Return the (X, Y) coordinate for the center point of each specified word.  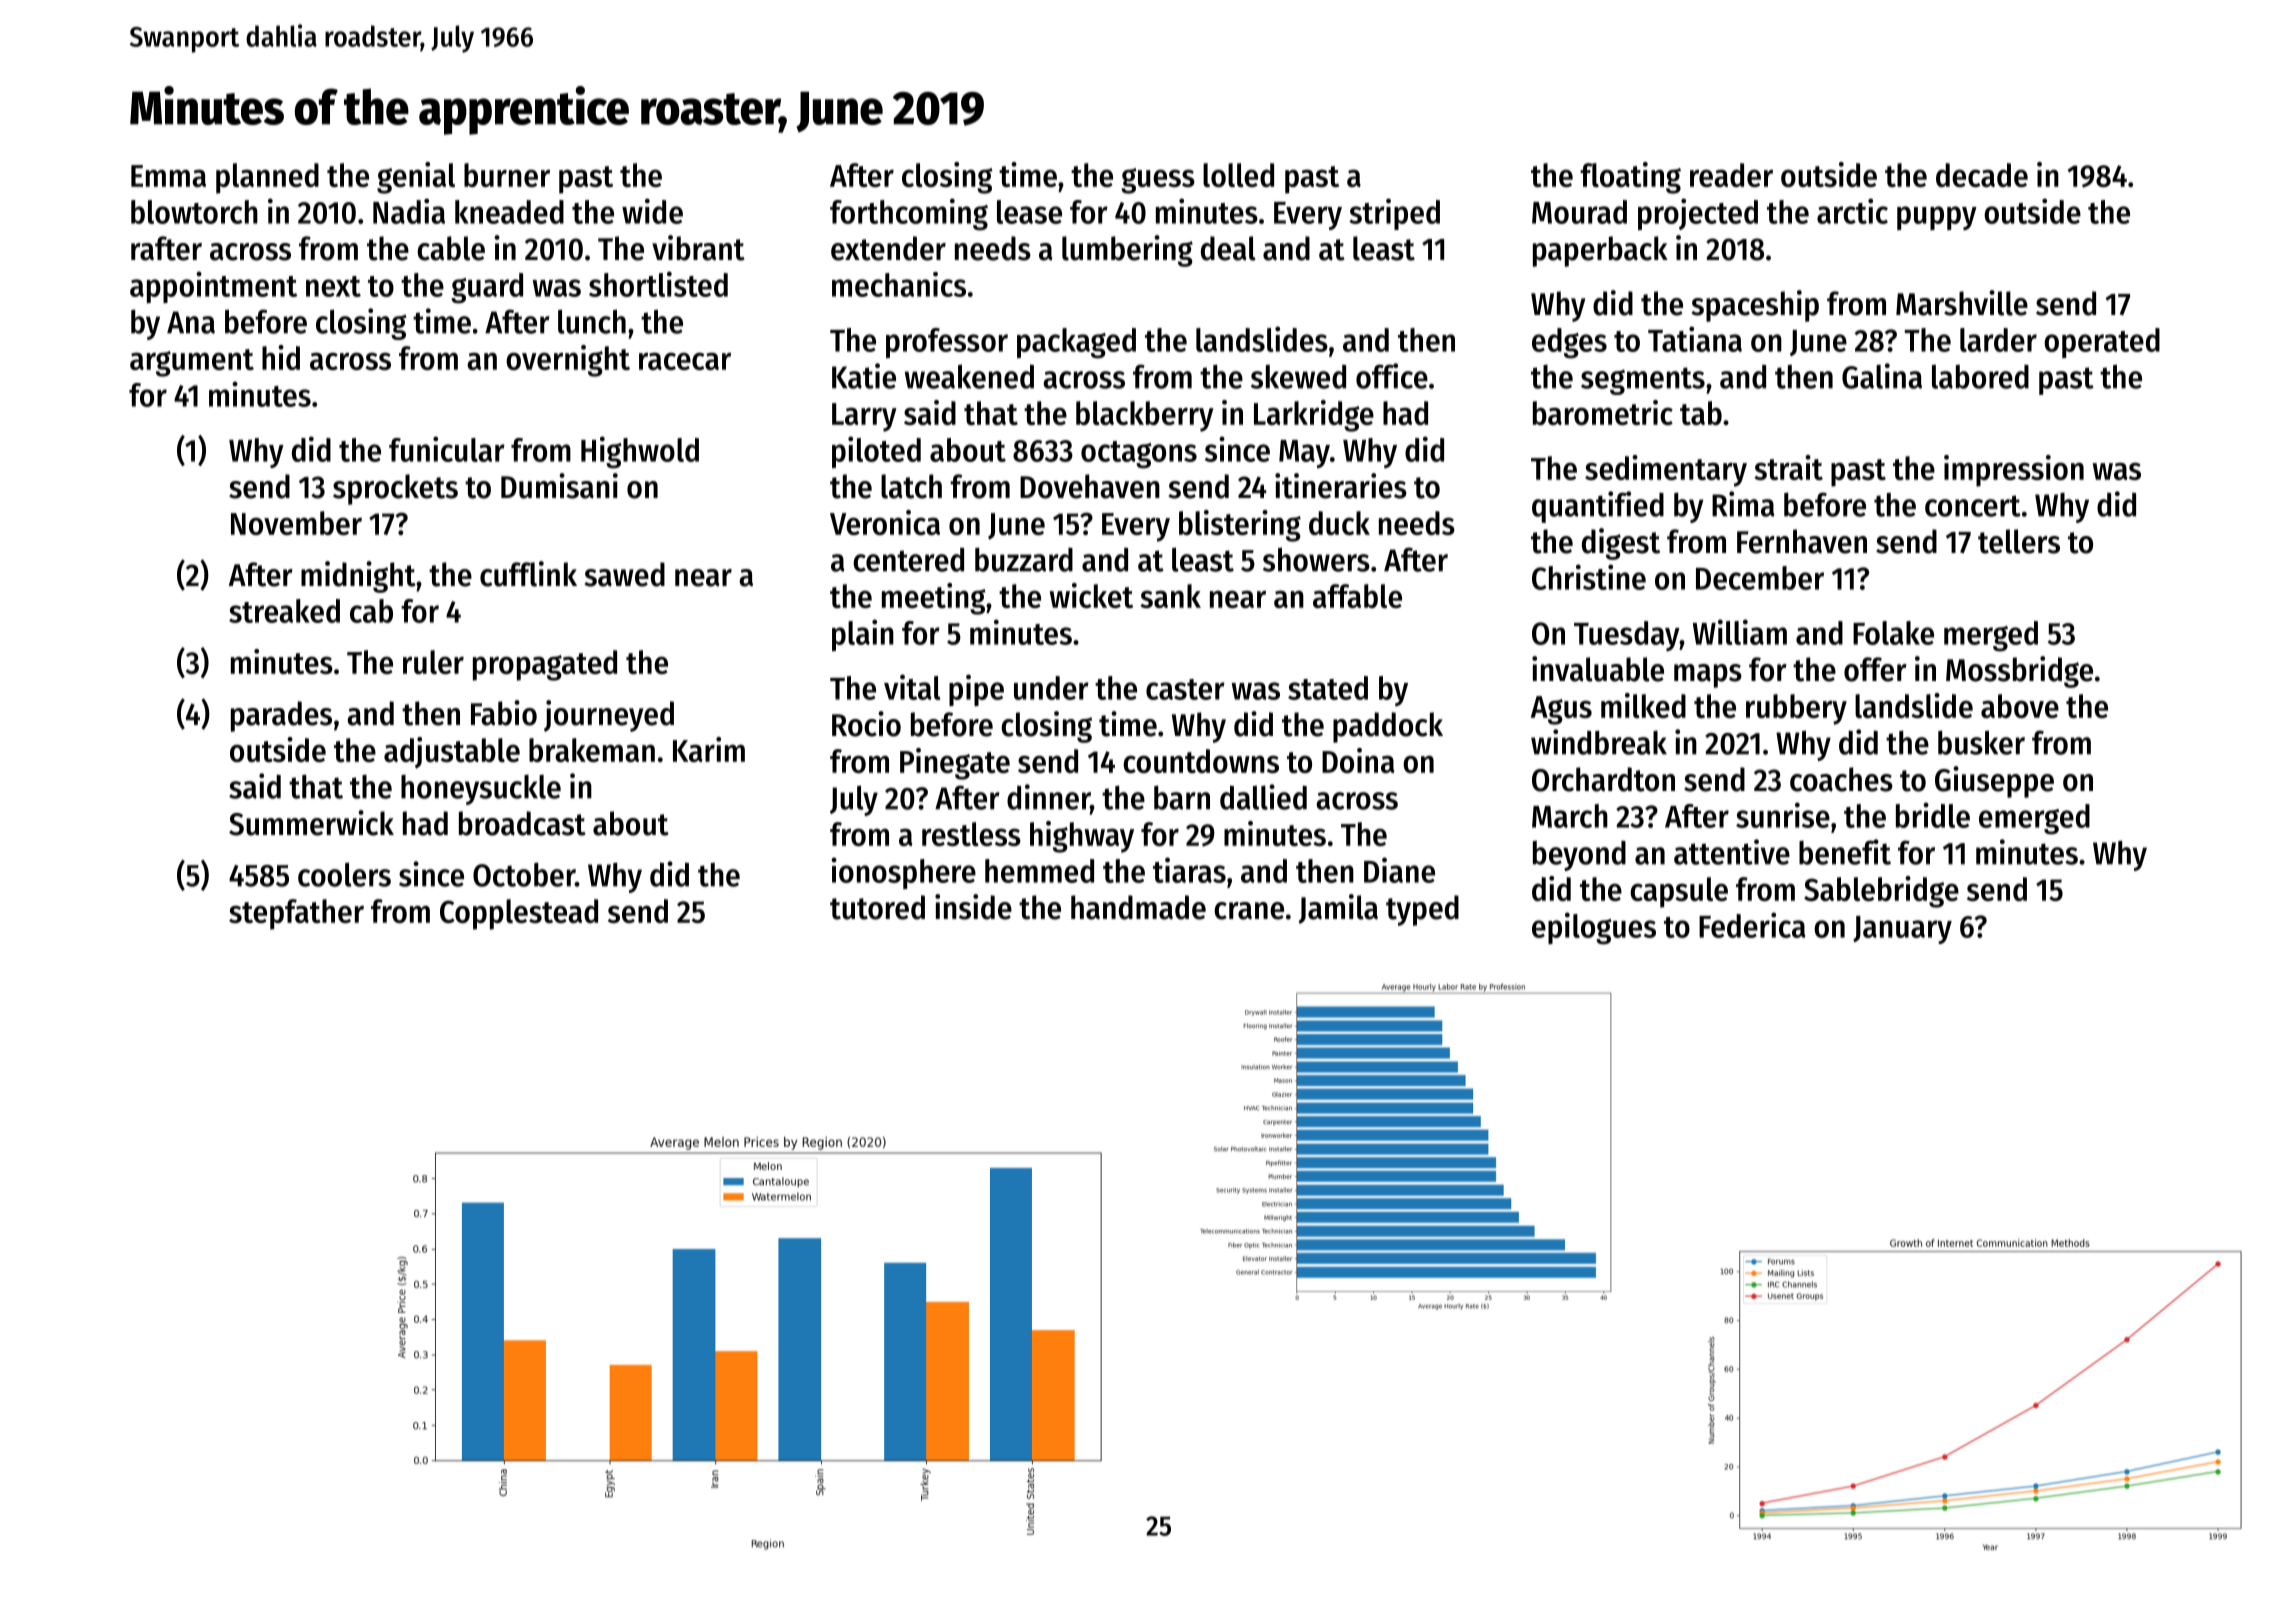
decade (1982, 175)
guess (1158, 181)
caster (1185, 689)
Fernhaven (1802, 541)
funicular (447, 449)
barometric (1603, 412)
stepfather (296, 914)
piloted (876, 452)
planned (267, 178)
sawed (624, 574)
